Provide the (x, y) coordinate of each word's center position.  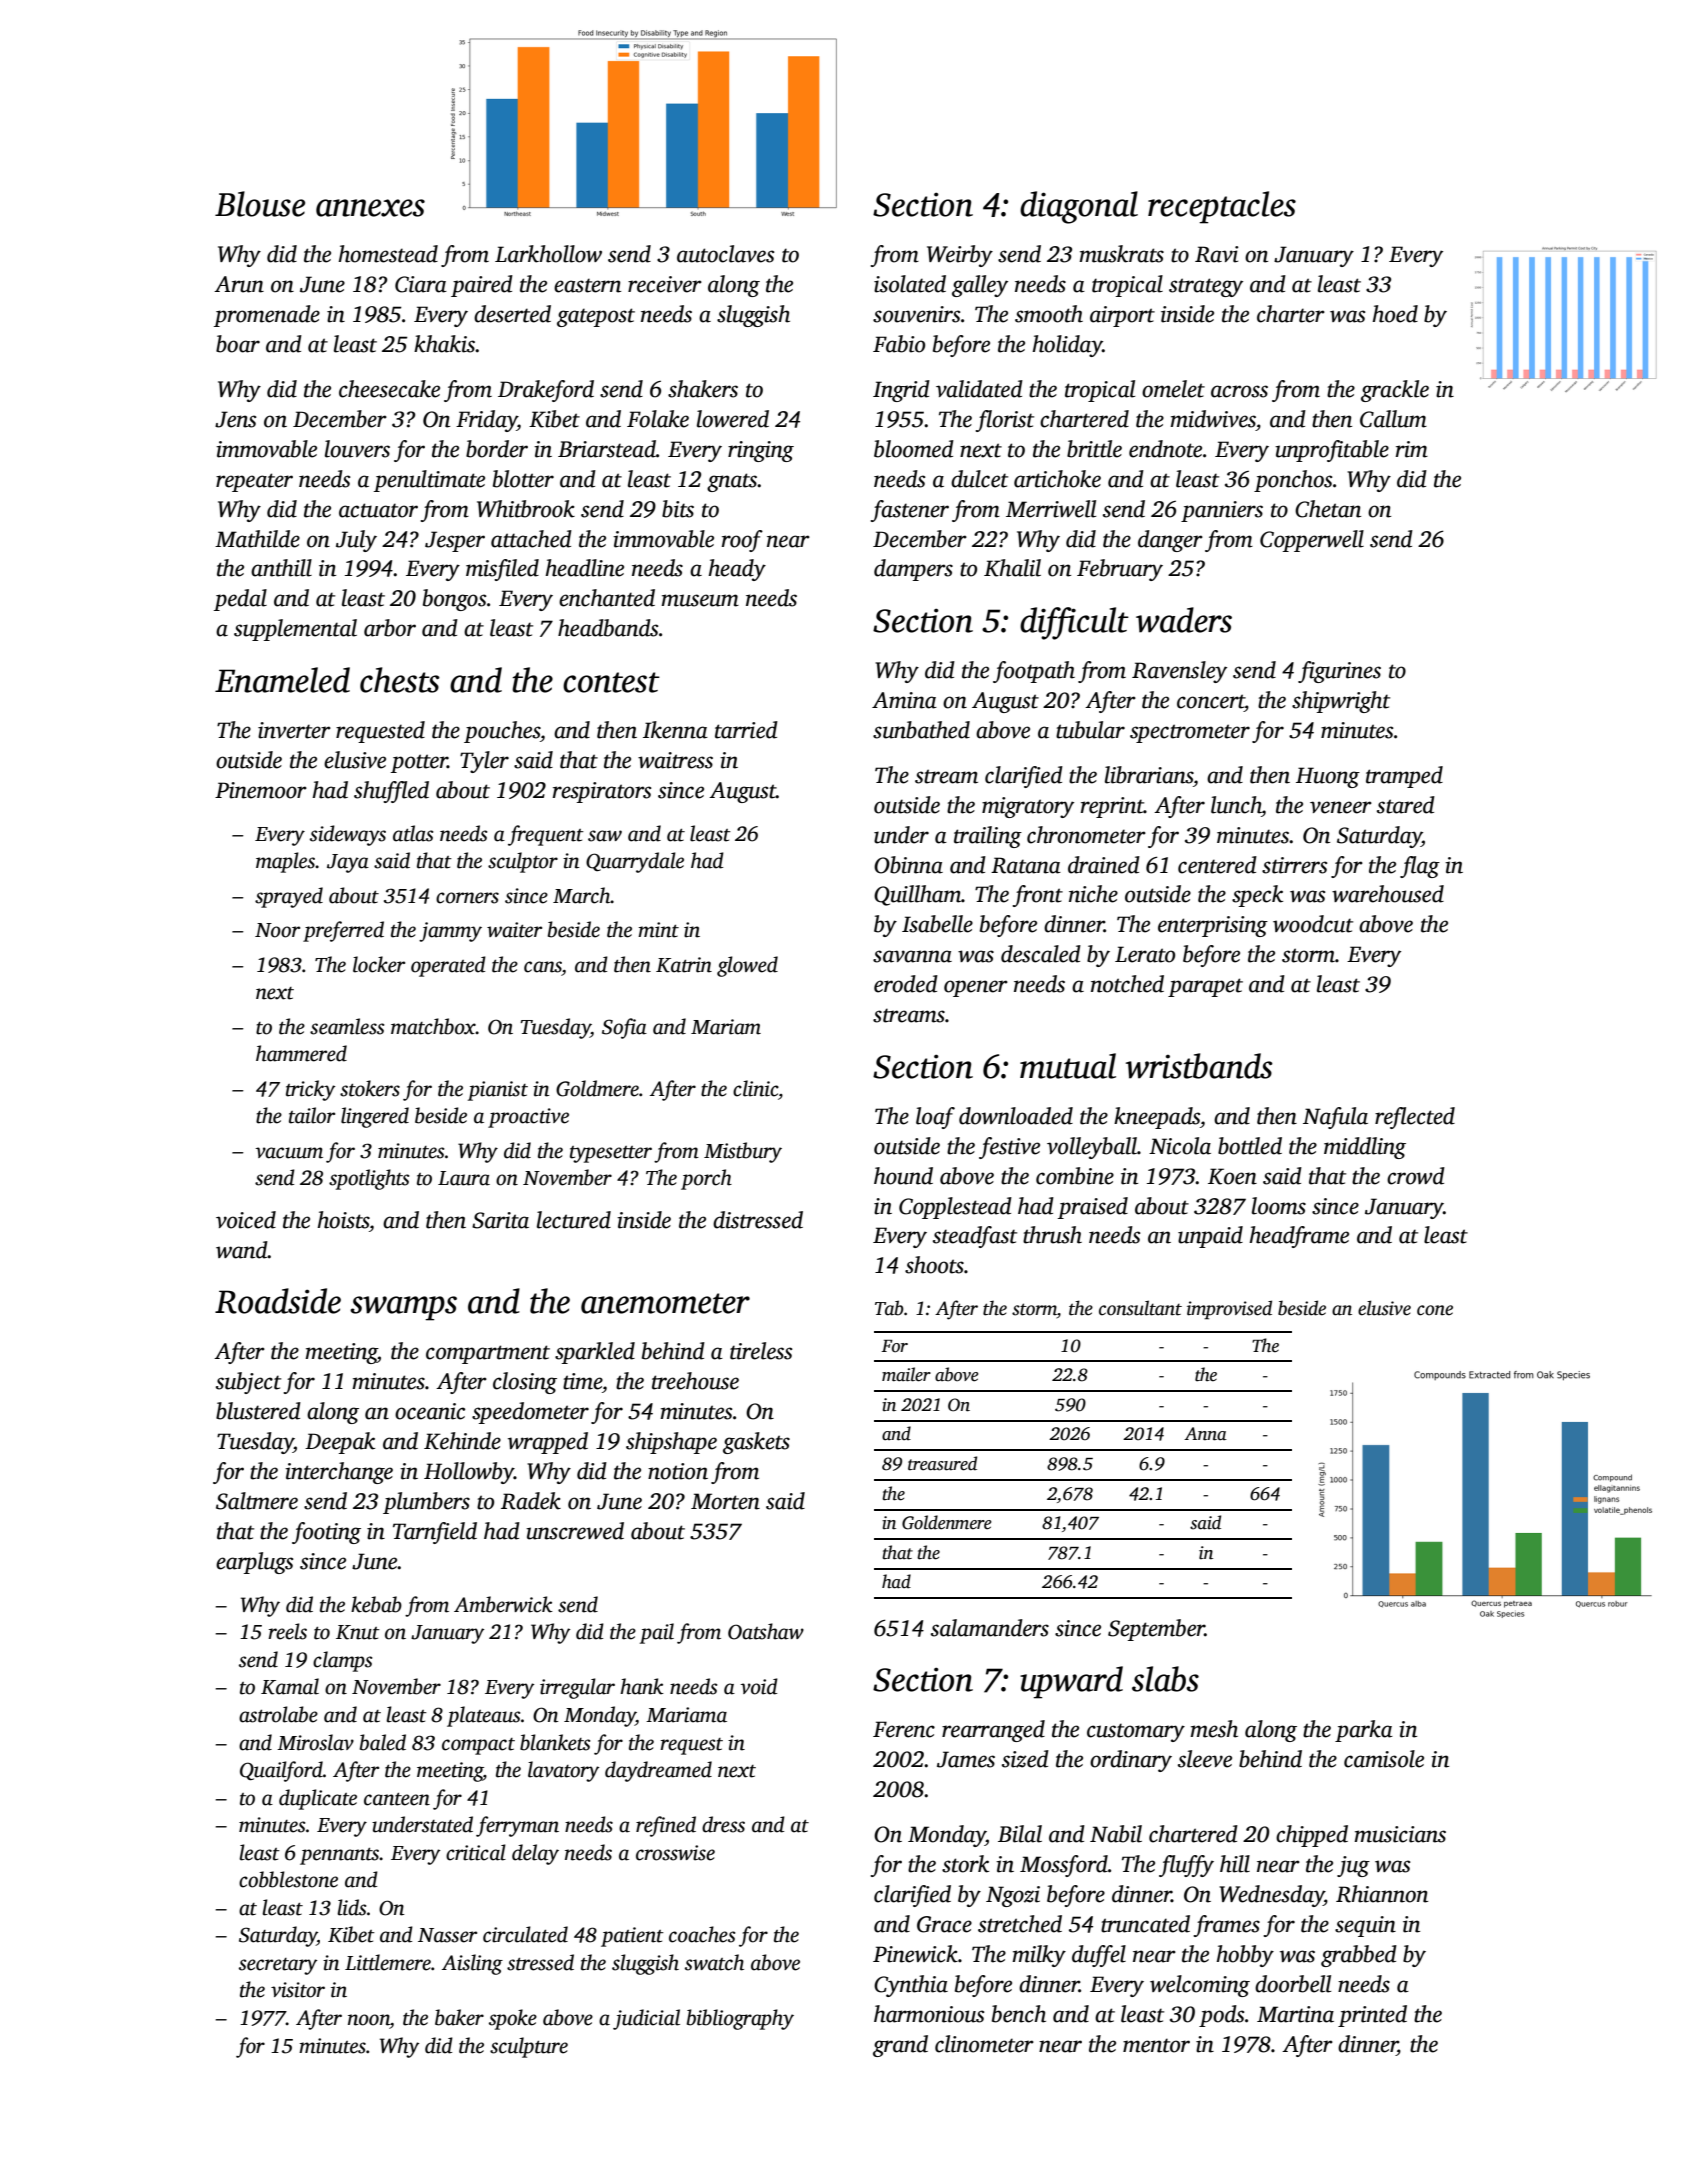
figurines (1339, 672)
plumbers (426, 1503)
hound (903, 1176)
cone (1435, 1310)
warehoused (1388, 894)
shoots (934, 1265)
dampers (913, 570)
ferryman (517, 1826)
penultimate (429, 481)
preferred (343, 931)
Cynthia (911, 1986)
